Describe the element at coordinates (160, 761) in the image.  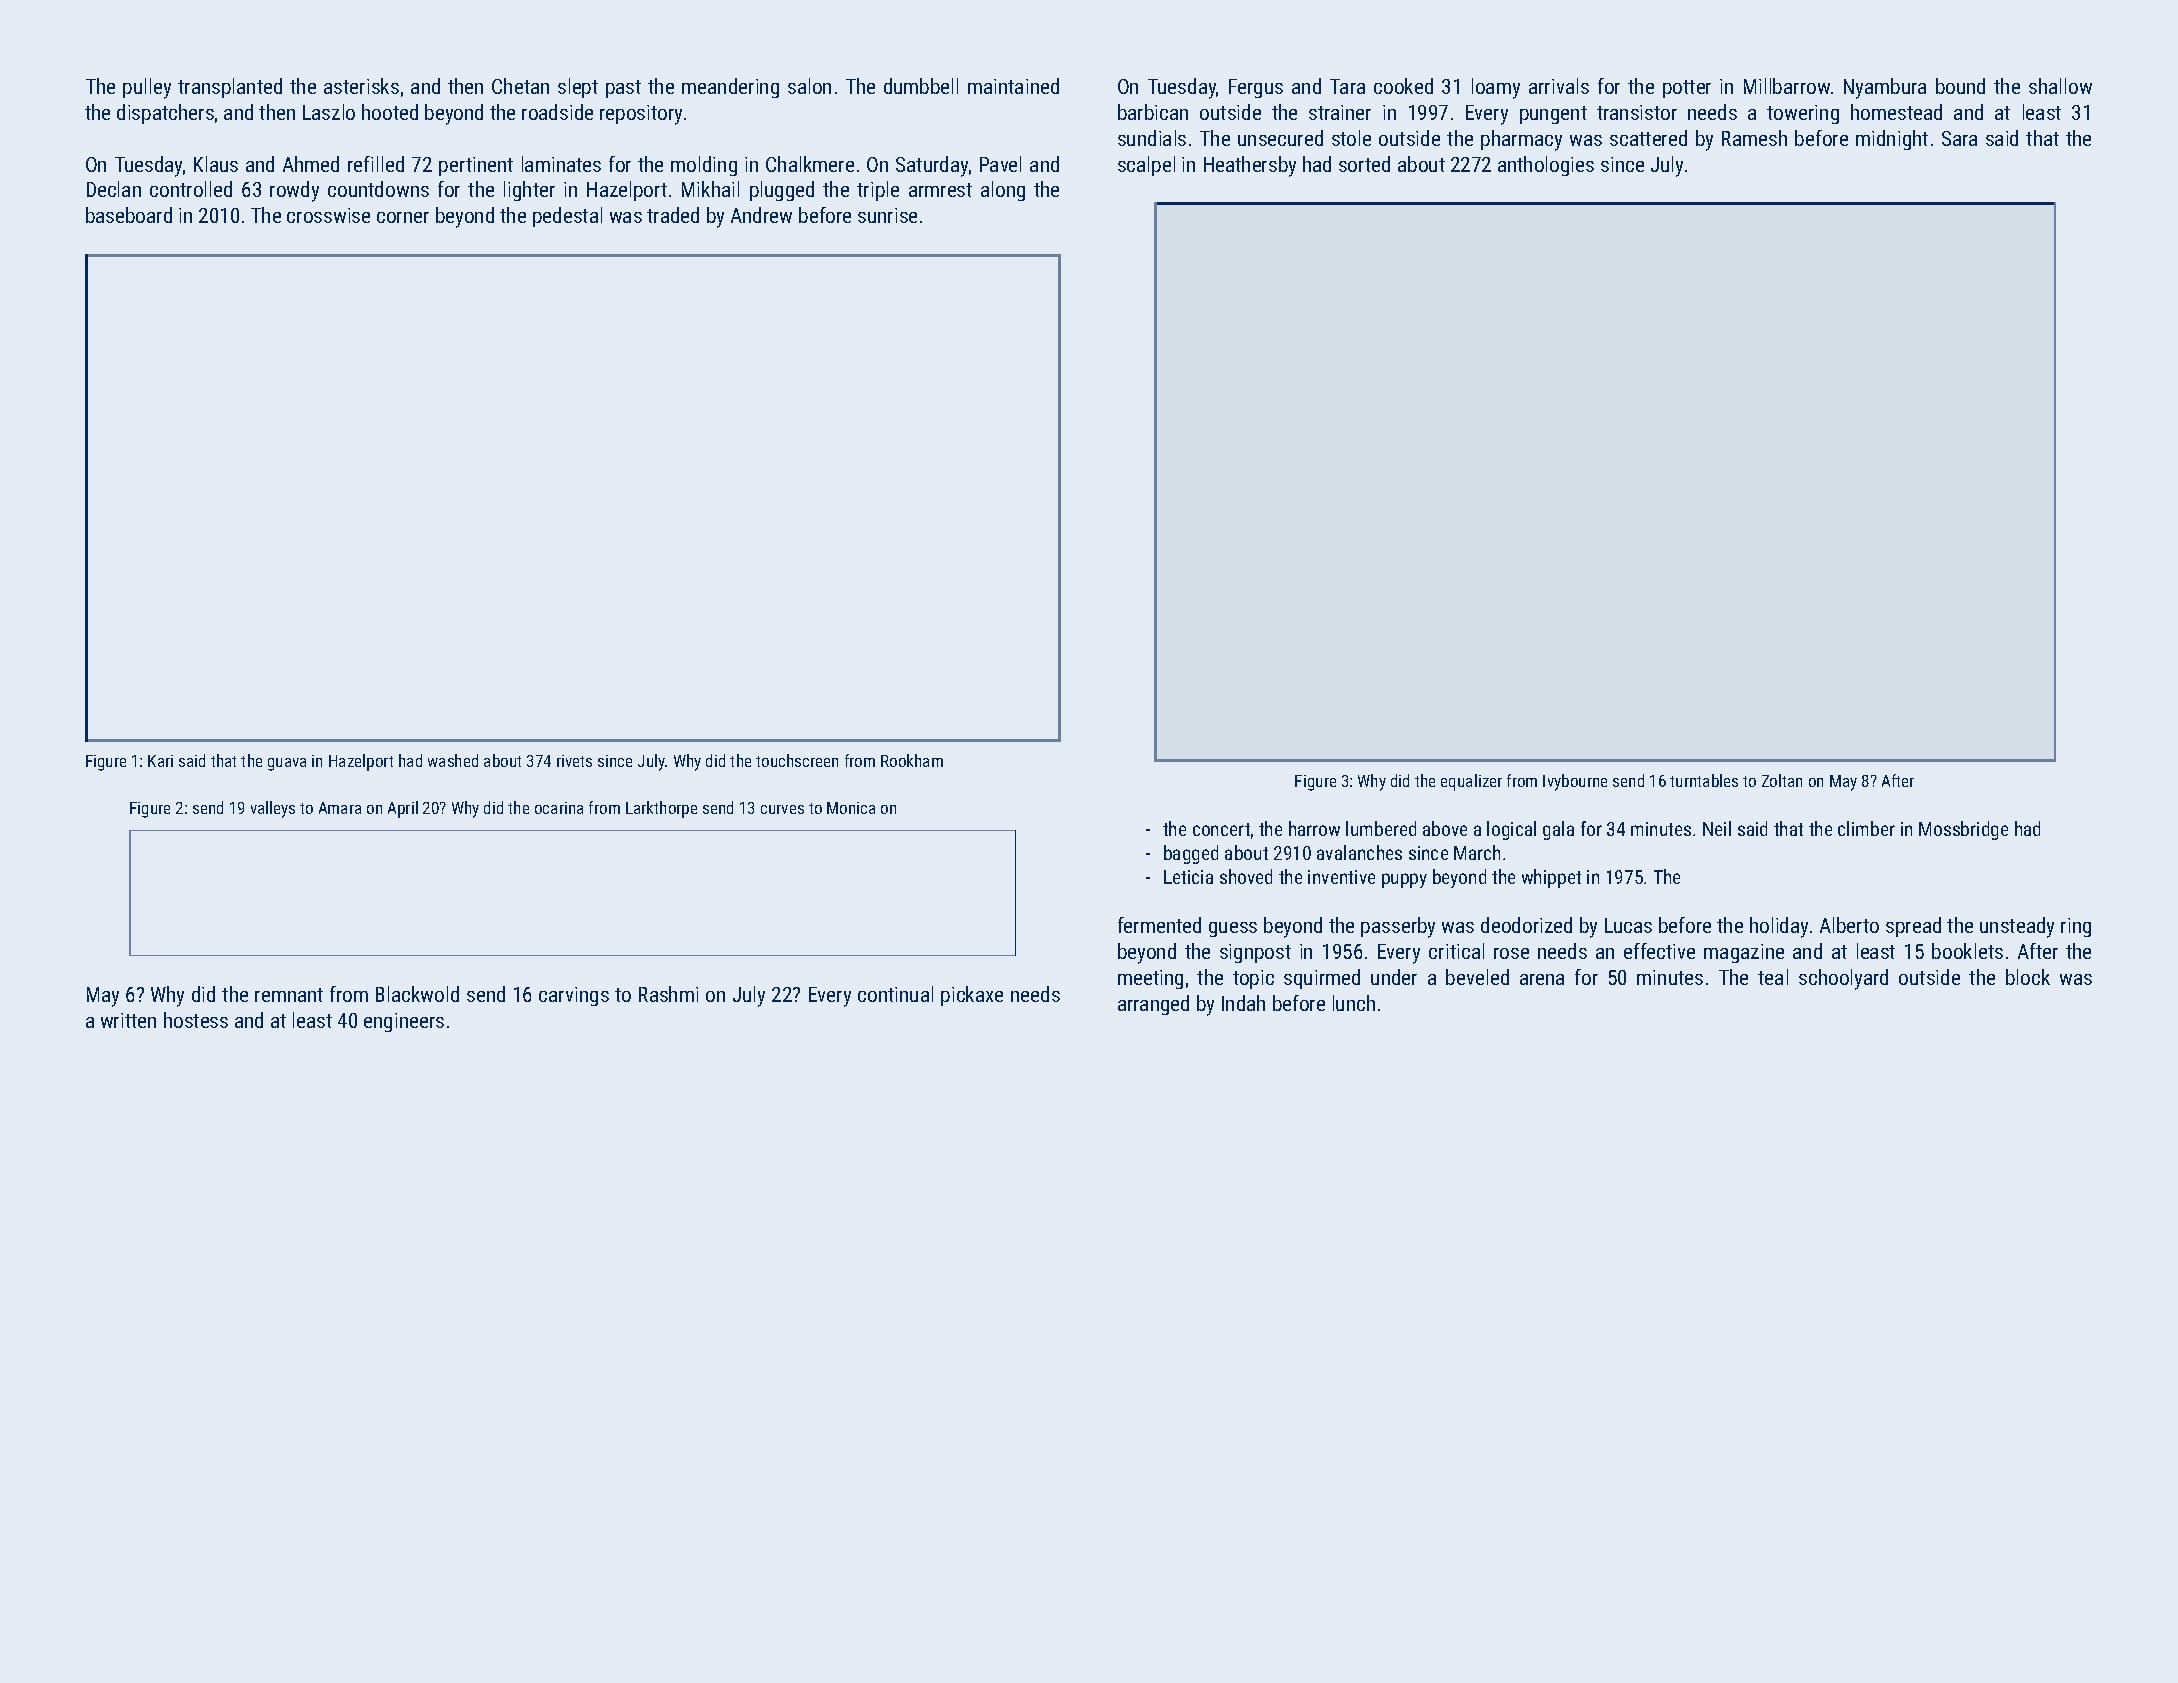
I see `Kari` at that location.
